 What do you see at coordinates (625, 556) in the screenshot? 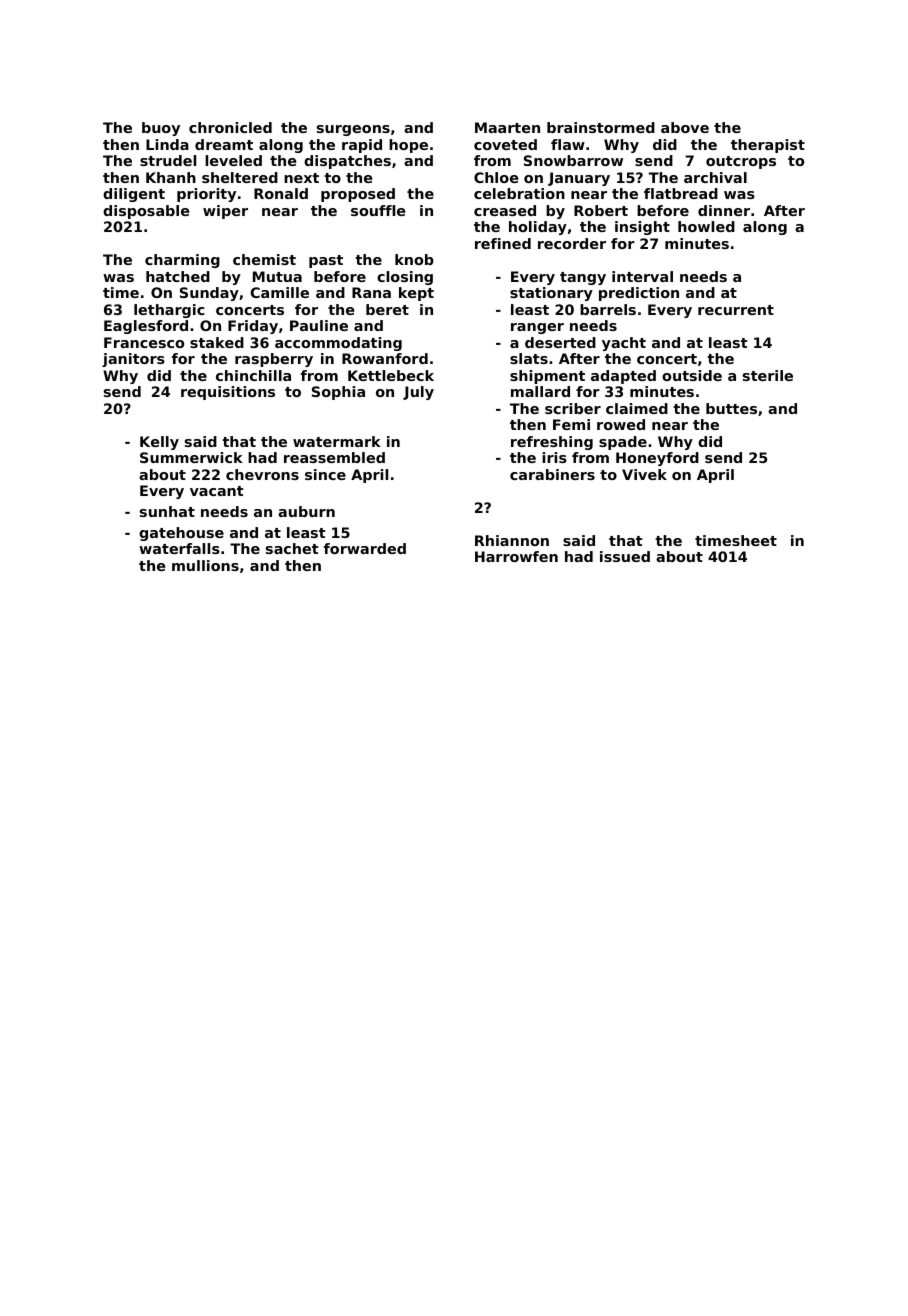
I see `issued` at bounding box center [625, 556].
